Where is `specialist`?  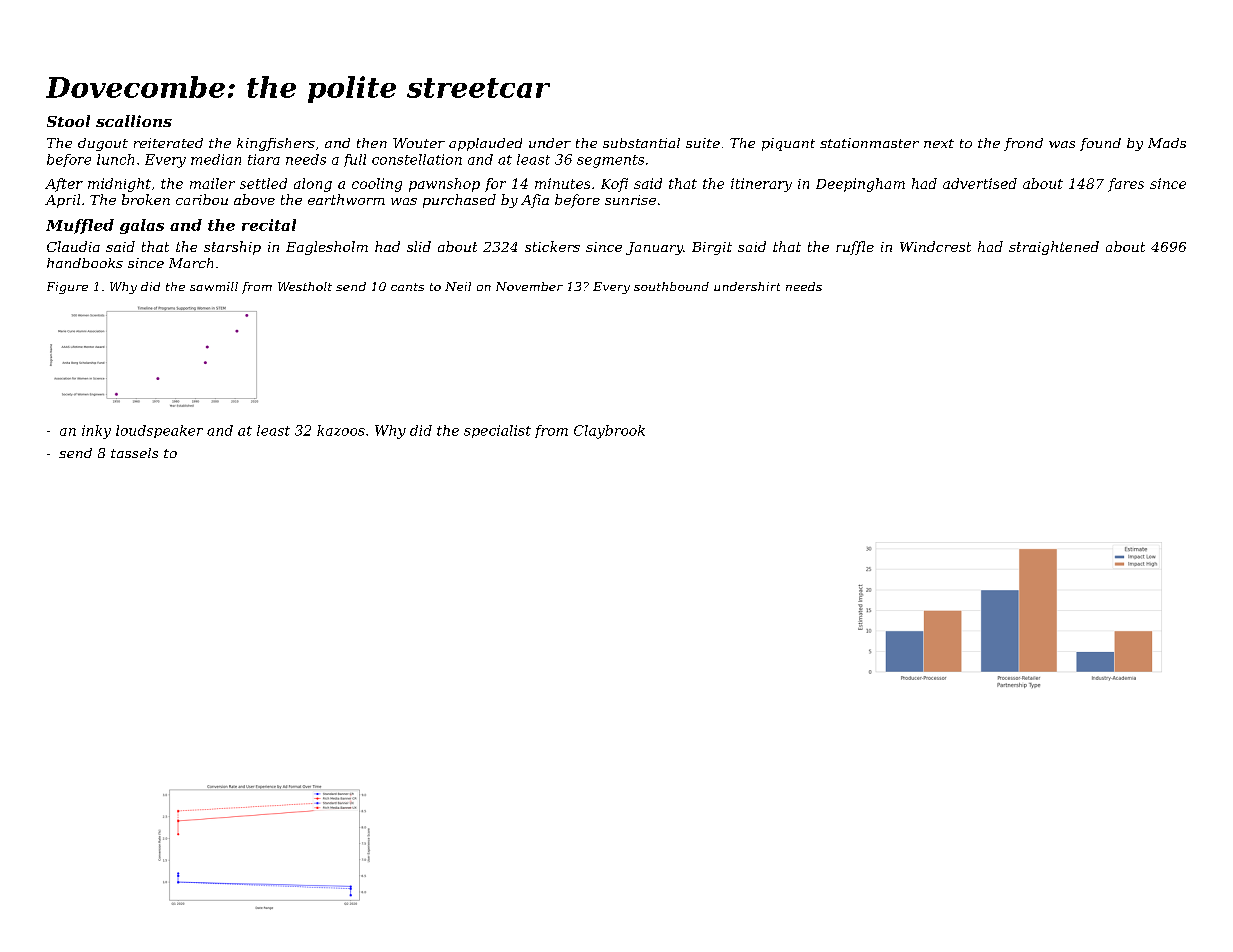 specialist is located at coordinates (497, 431).
